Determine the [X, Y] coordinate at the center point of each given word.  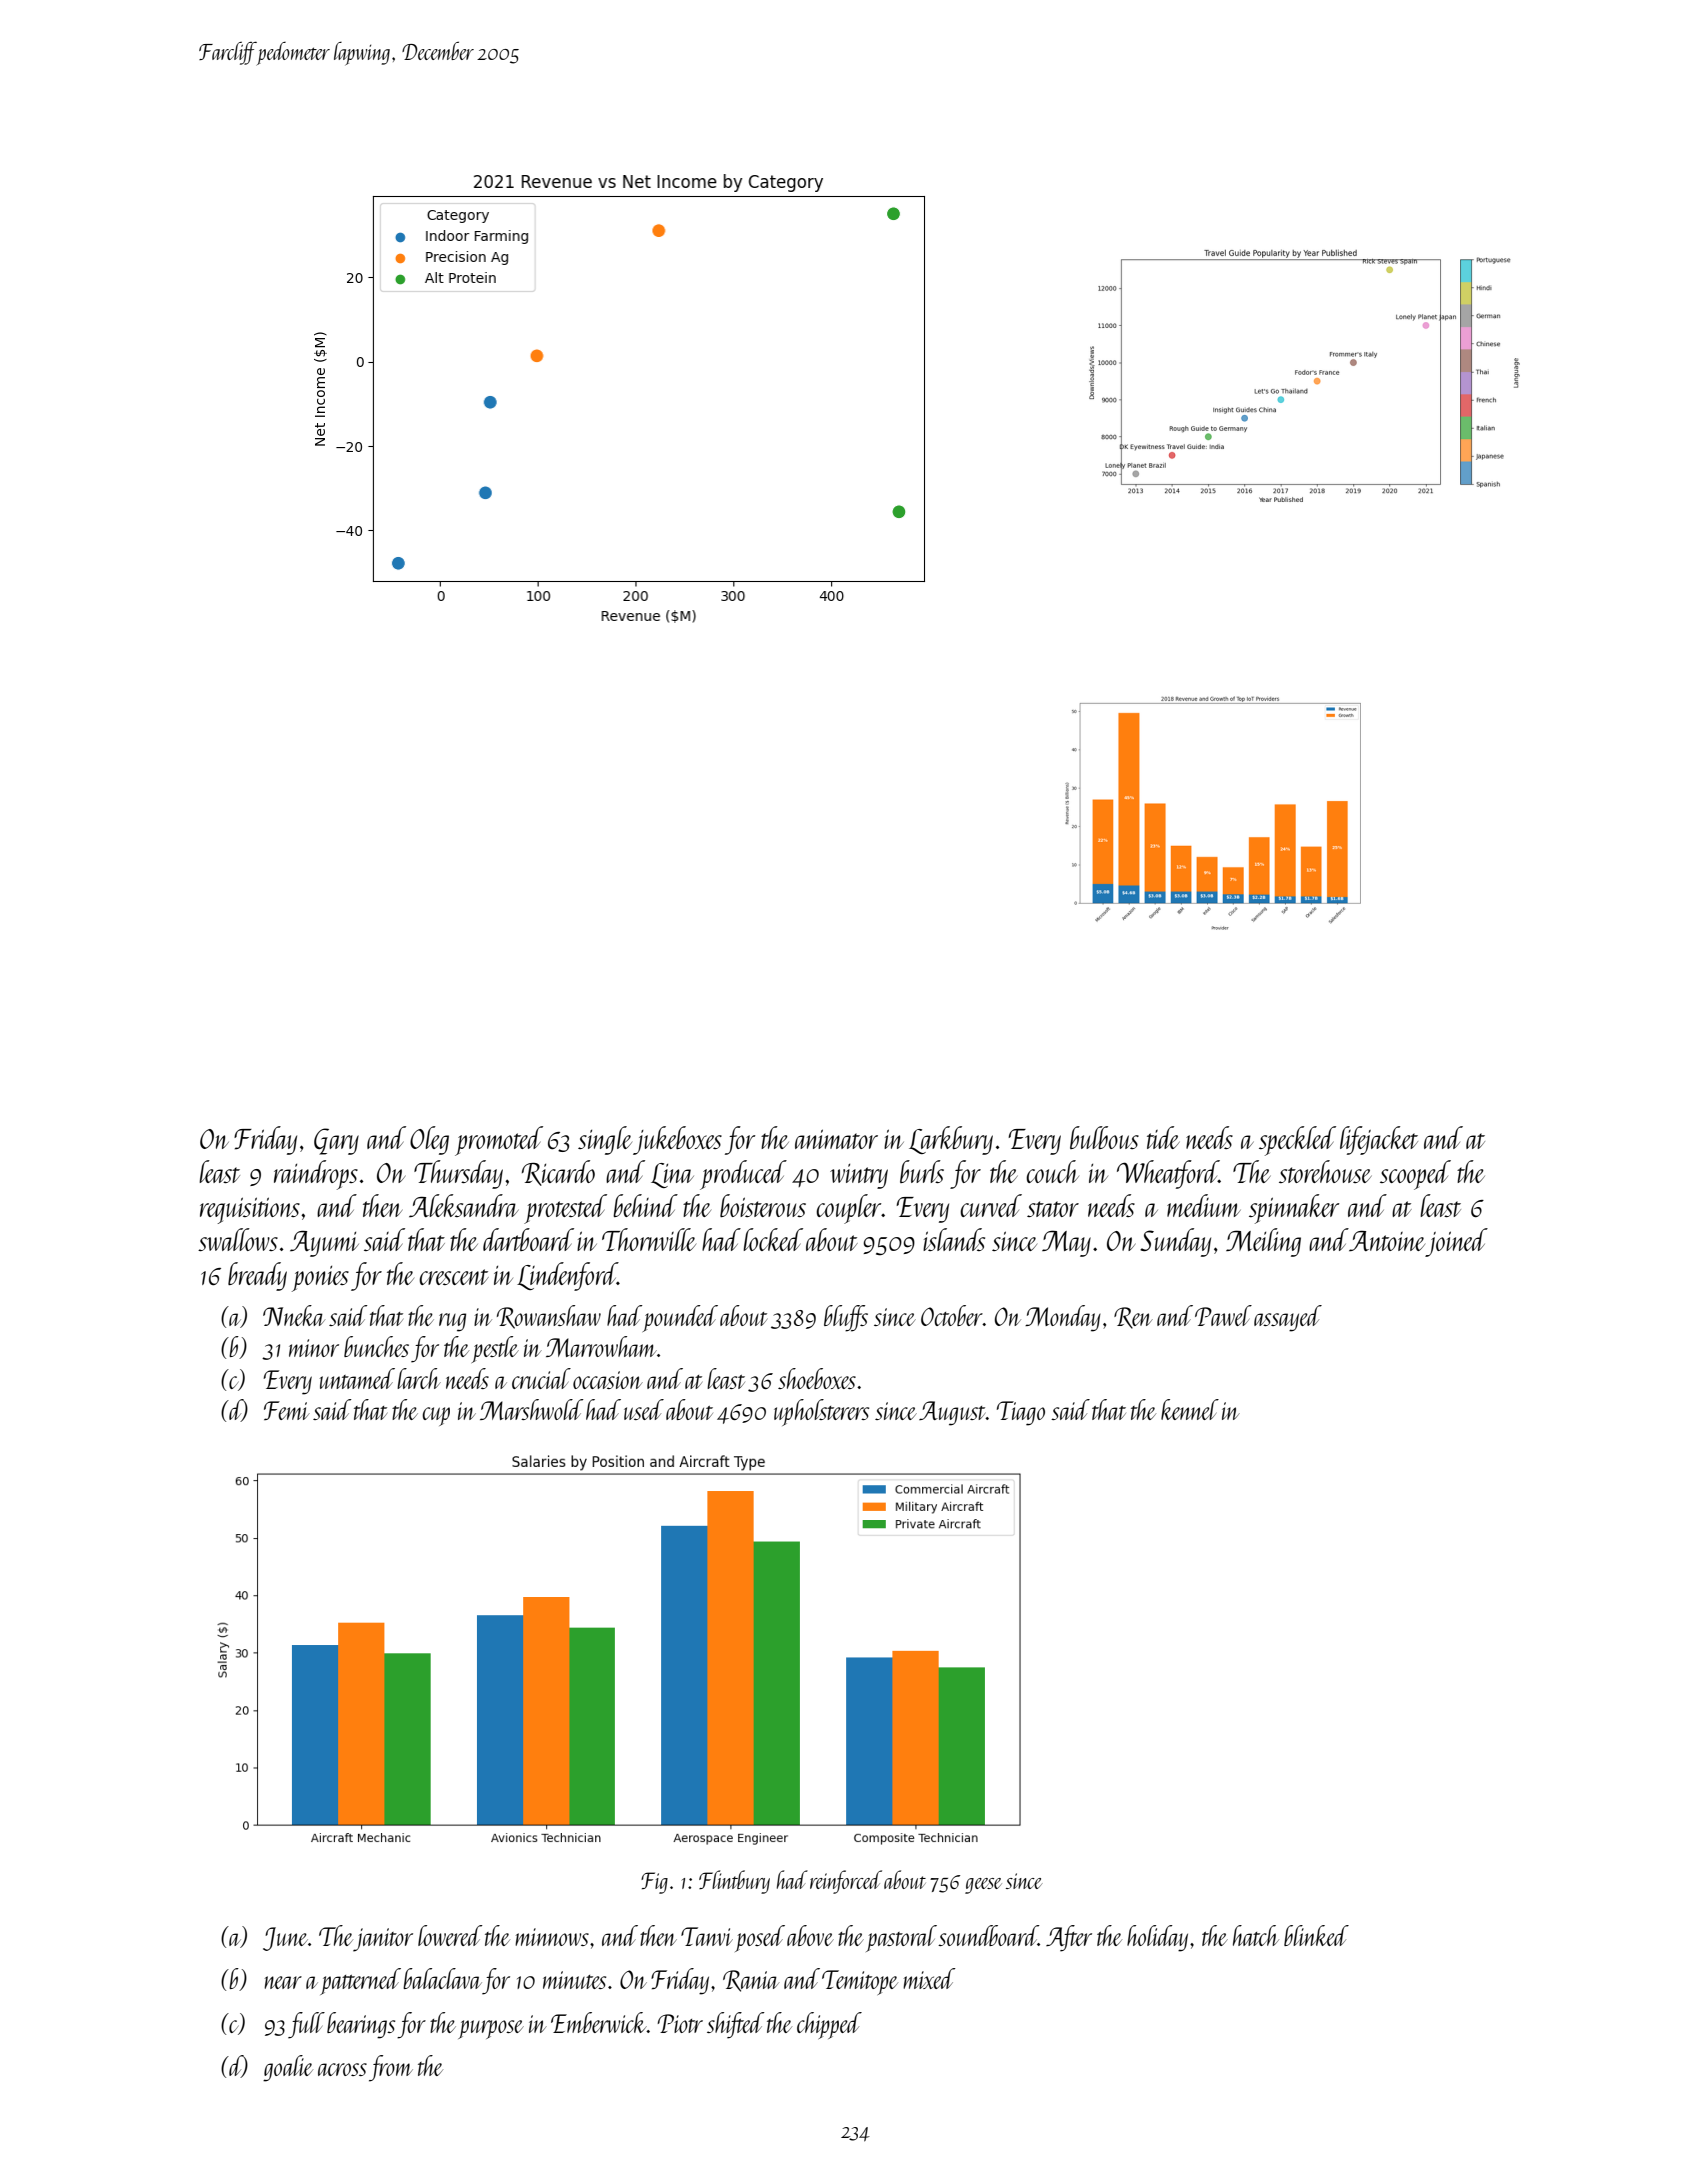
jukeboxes [677, 1140]
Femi [287, 1410]
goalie [288, 2068]
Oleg [429, 1140]
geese [983, 1886]
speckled [1297, 1141]
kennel [1190, 1409]
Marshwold [531, 1409]
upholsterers [821, 1412]
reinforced [846, 1882]
